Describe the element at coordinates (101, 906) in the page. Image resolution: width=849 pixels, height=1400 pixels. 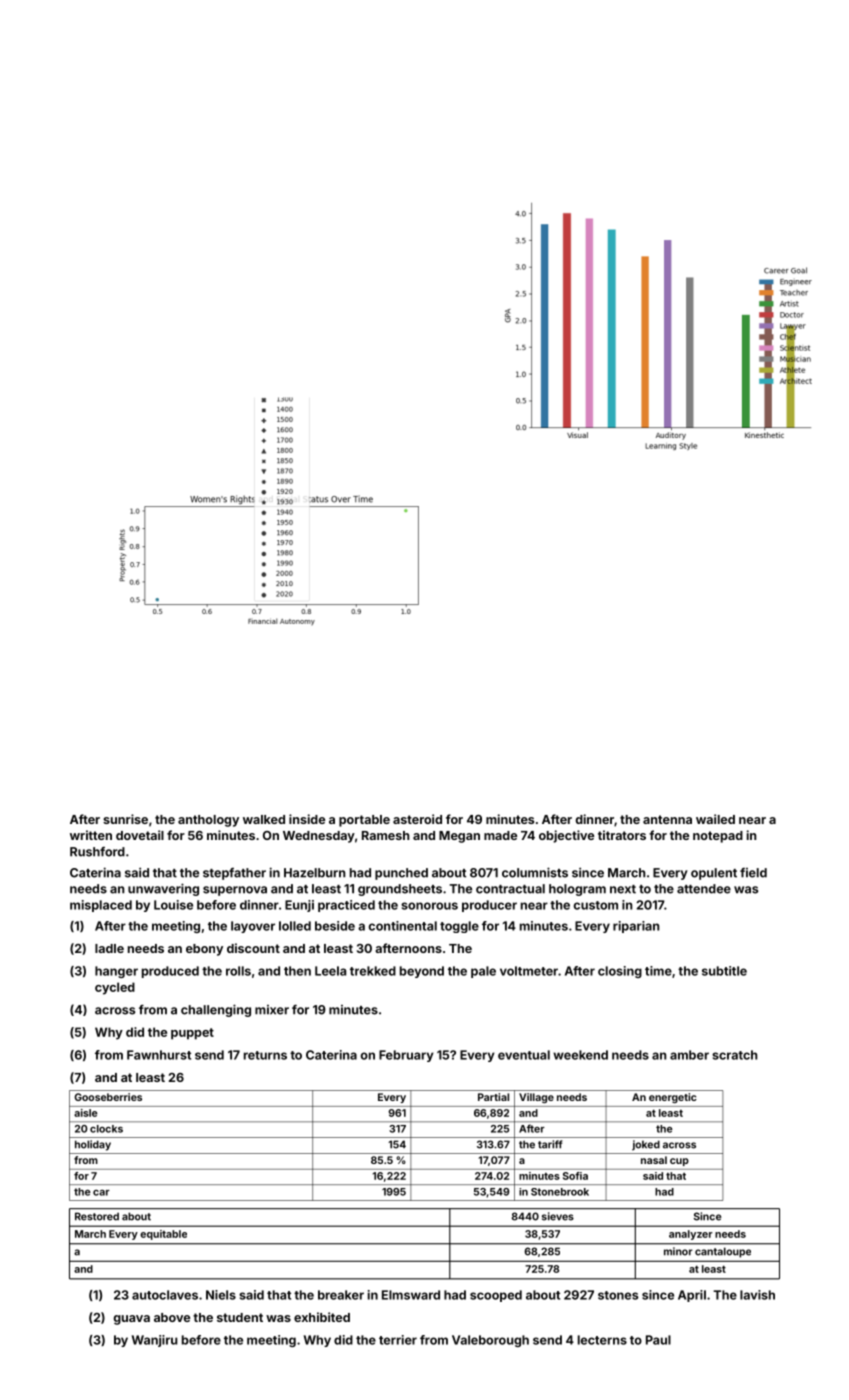
I see `misplaced` at that location.
